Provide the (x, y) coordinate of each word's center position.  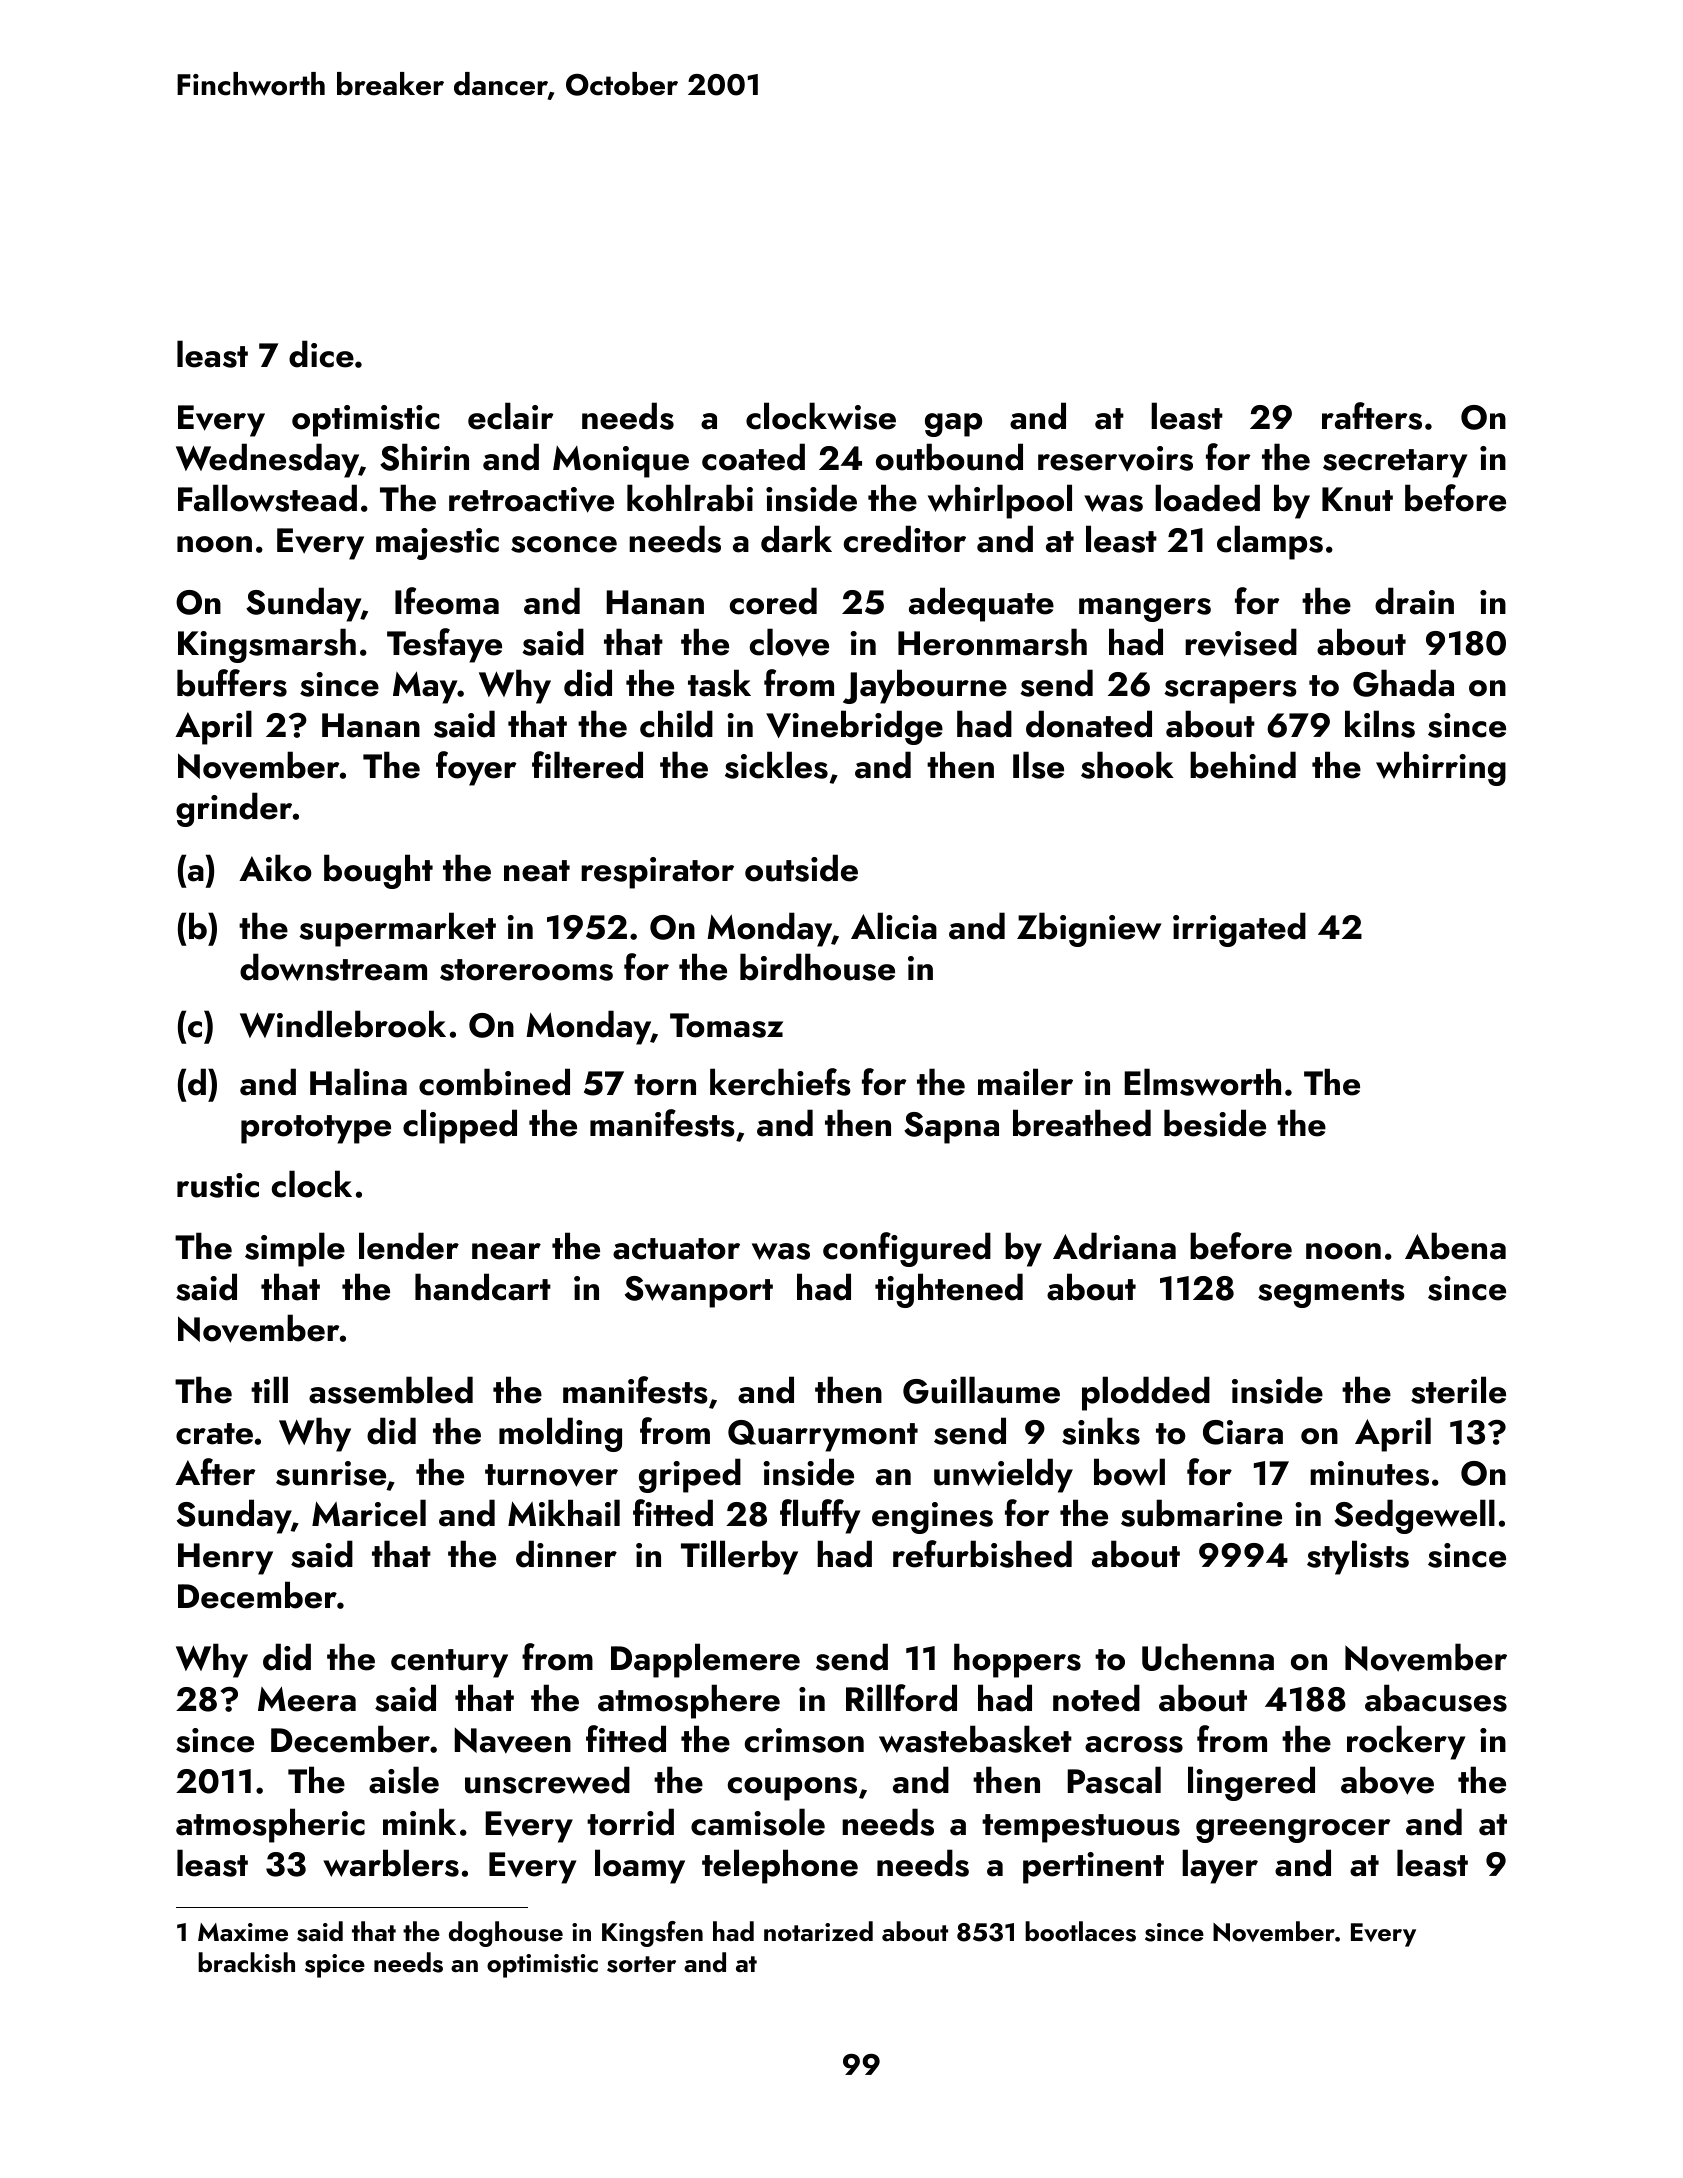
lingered (1251, 1783)
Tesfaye (444, 645)
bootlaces (1080, 1931)
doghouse (506, 1934)
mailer (1025, 1082)
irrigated (1239, 929)
